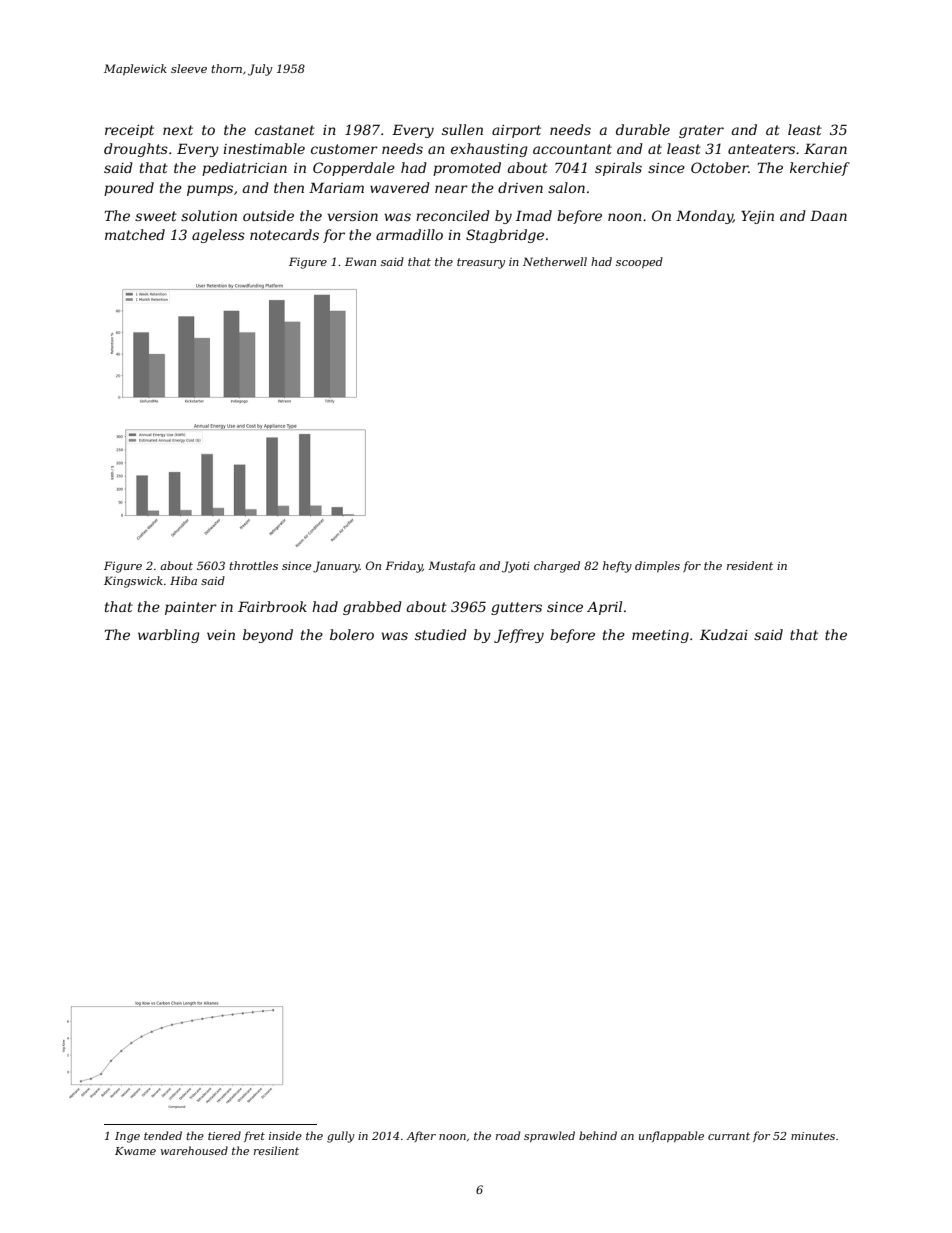  I want to click on next, so click(178, 130).
